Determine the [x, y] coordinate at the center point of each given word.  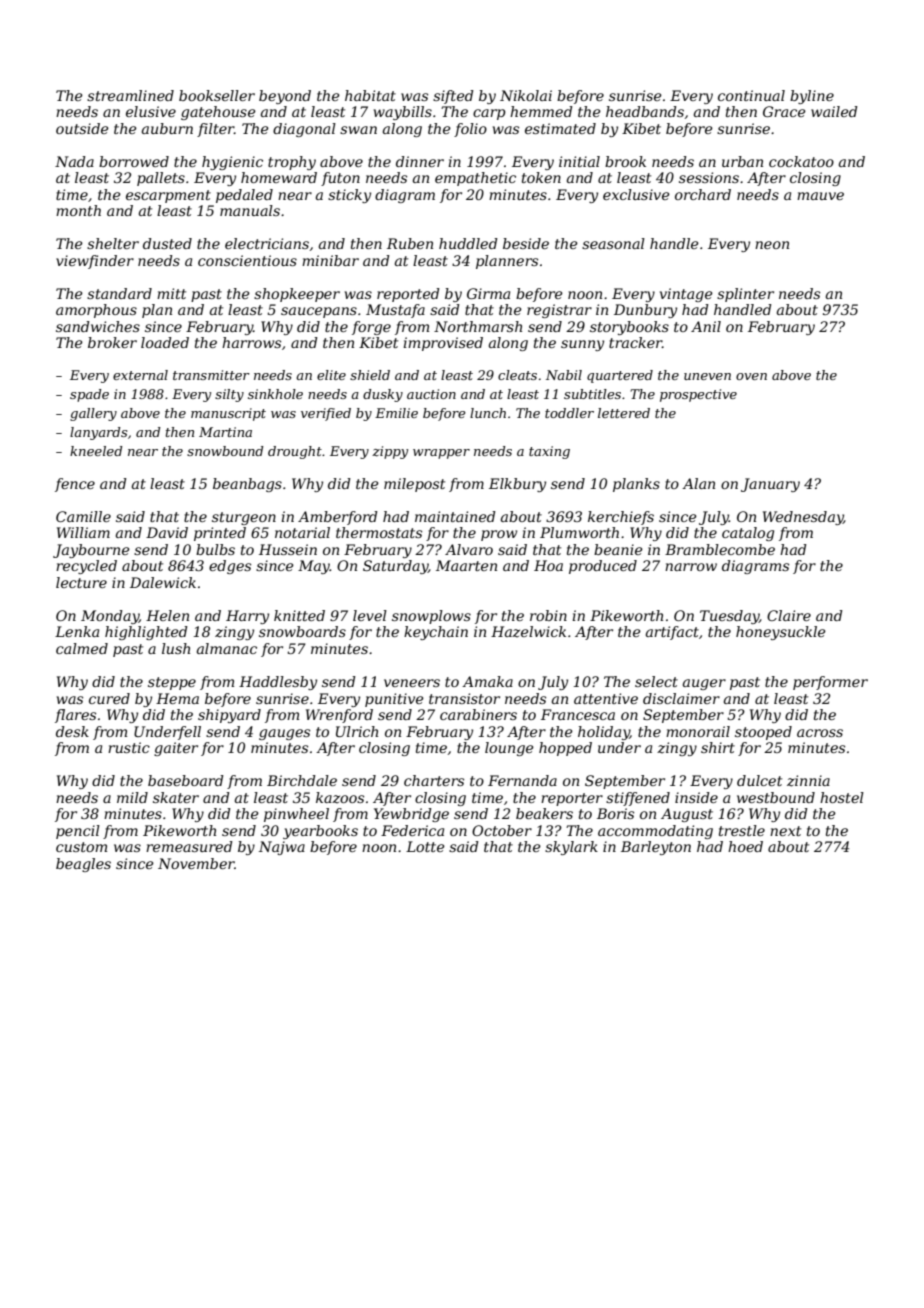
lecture [81, 582]
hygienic [232, 163]
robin [548, 615]
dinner [420, 161]
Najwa [282, 848]
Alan [698, 483]
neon [772, 245]
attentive [606, 698]
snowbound [225, 451]
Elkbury [517, 485]
